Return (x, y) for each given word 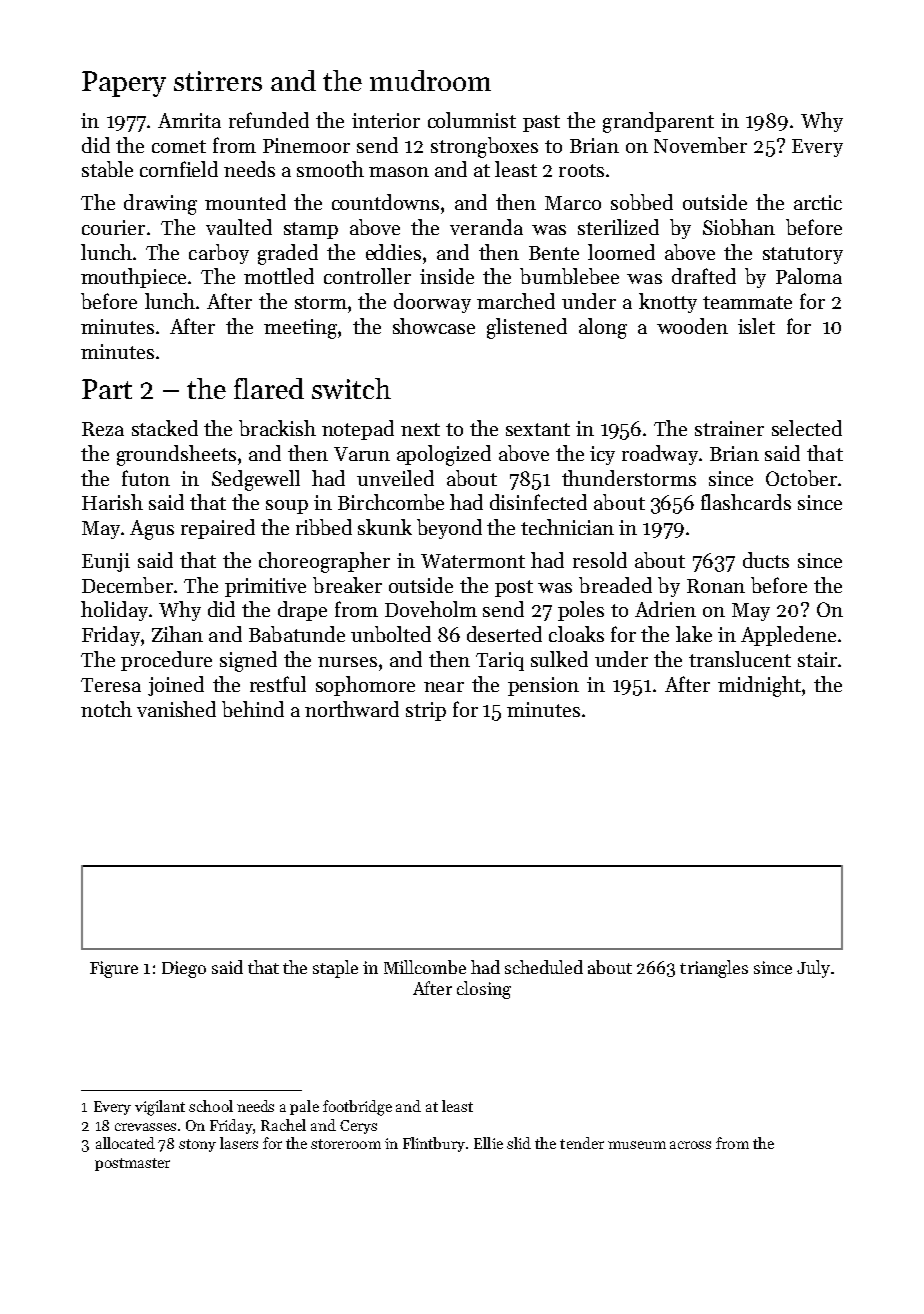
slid (519, 1143)
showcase (434, 326)
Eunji (106, 562)
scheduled (544, 967)
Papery (124, 84)
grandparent (658, 122)
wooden (692, 326)
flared (269, 388)
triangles (714, 969)
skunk (385, 527)
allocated (125, 1143)
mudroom (430, 80)
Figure (114, 969)
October (801, 478)
